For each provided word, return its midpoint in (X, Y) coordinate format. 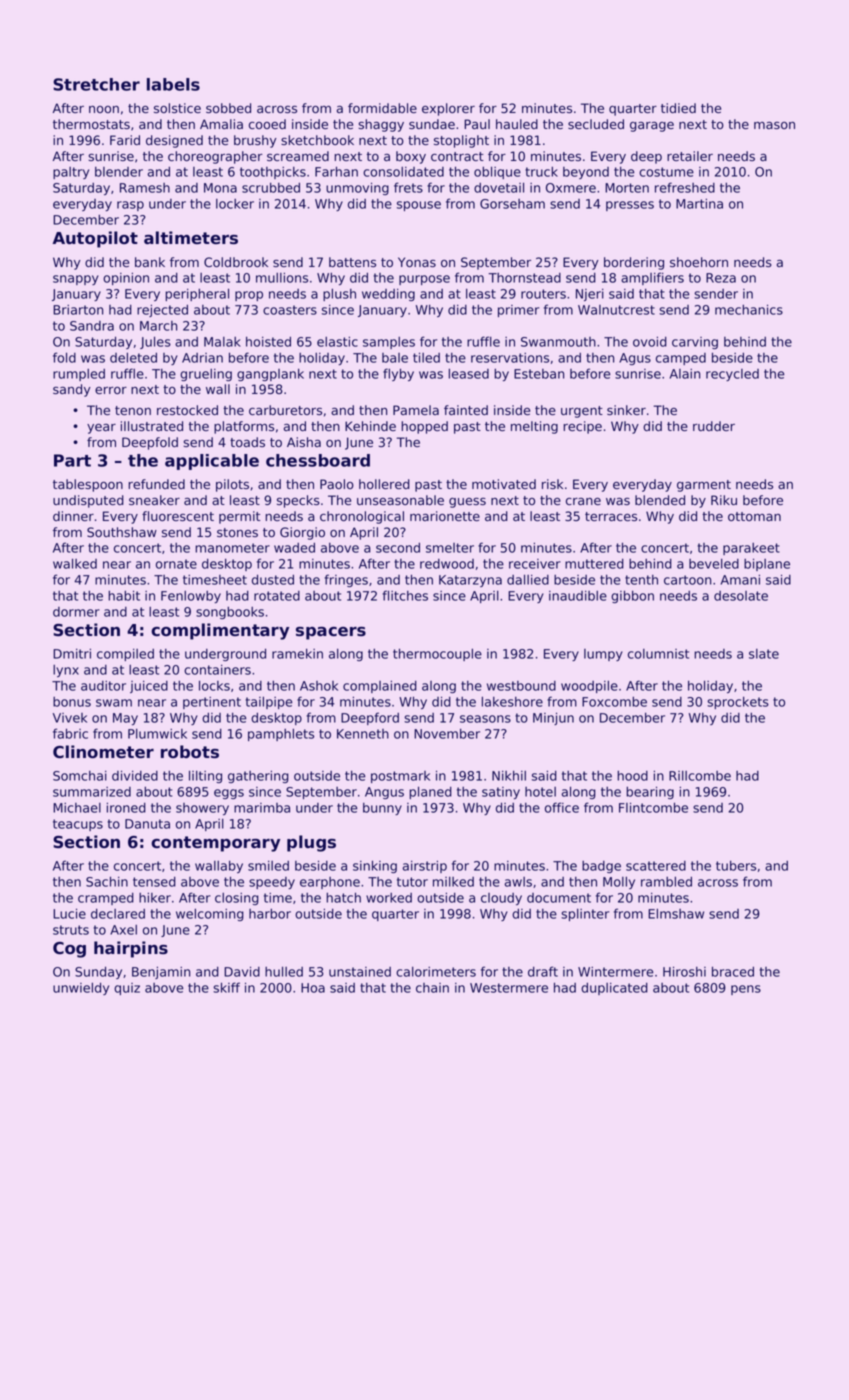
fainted (466, 410)
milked (453, 881)
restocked (187, 410)
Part (72, 460)
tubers (736, 865)
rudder (714, 426)
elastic (337, 341)
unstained (360, 972)
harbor (270, 913)
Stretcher (96, 84)
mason (774, 125)
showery (202, 809)
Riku (724, 500)
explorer (448, 109)
